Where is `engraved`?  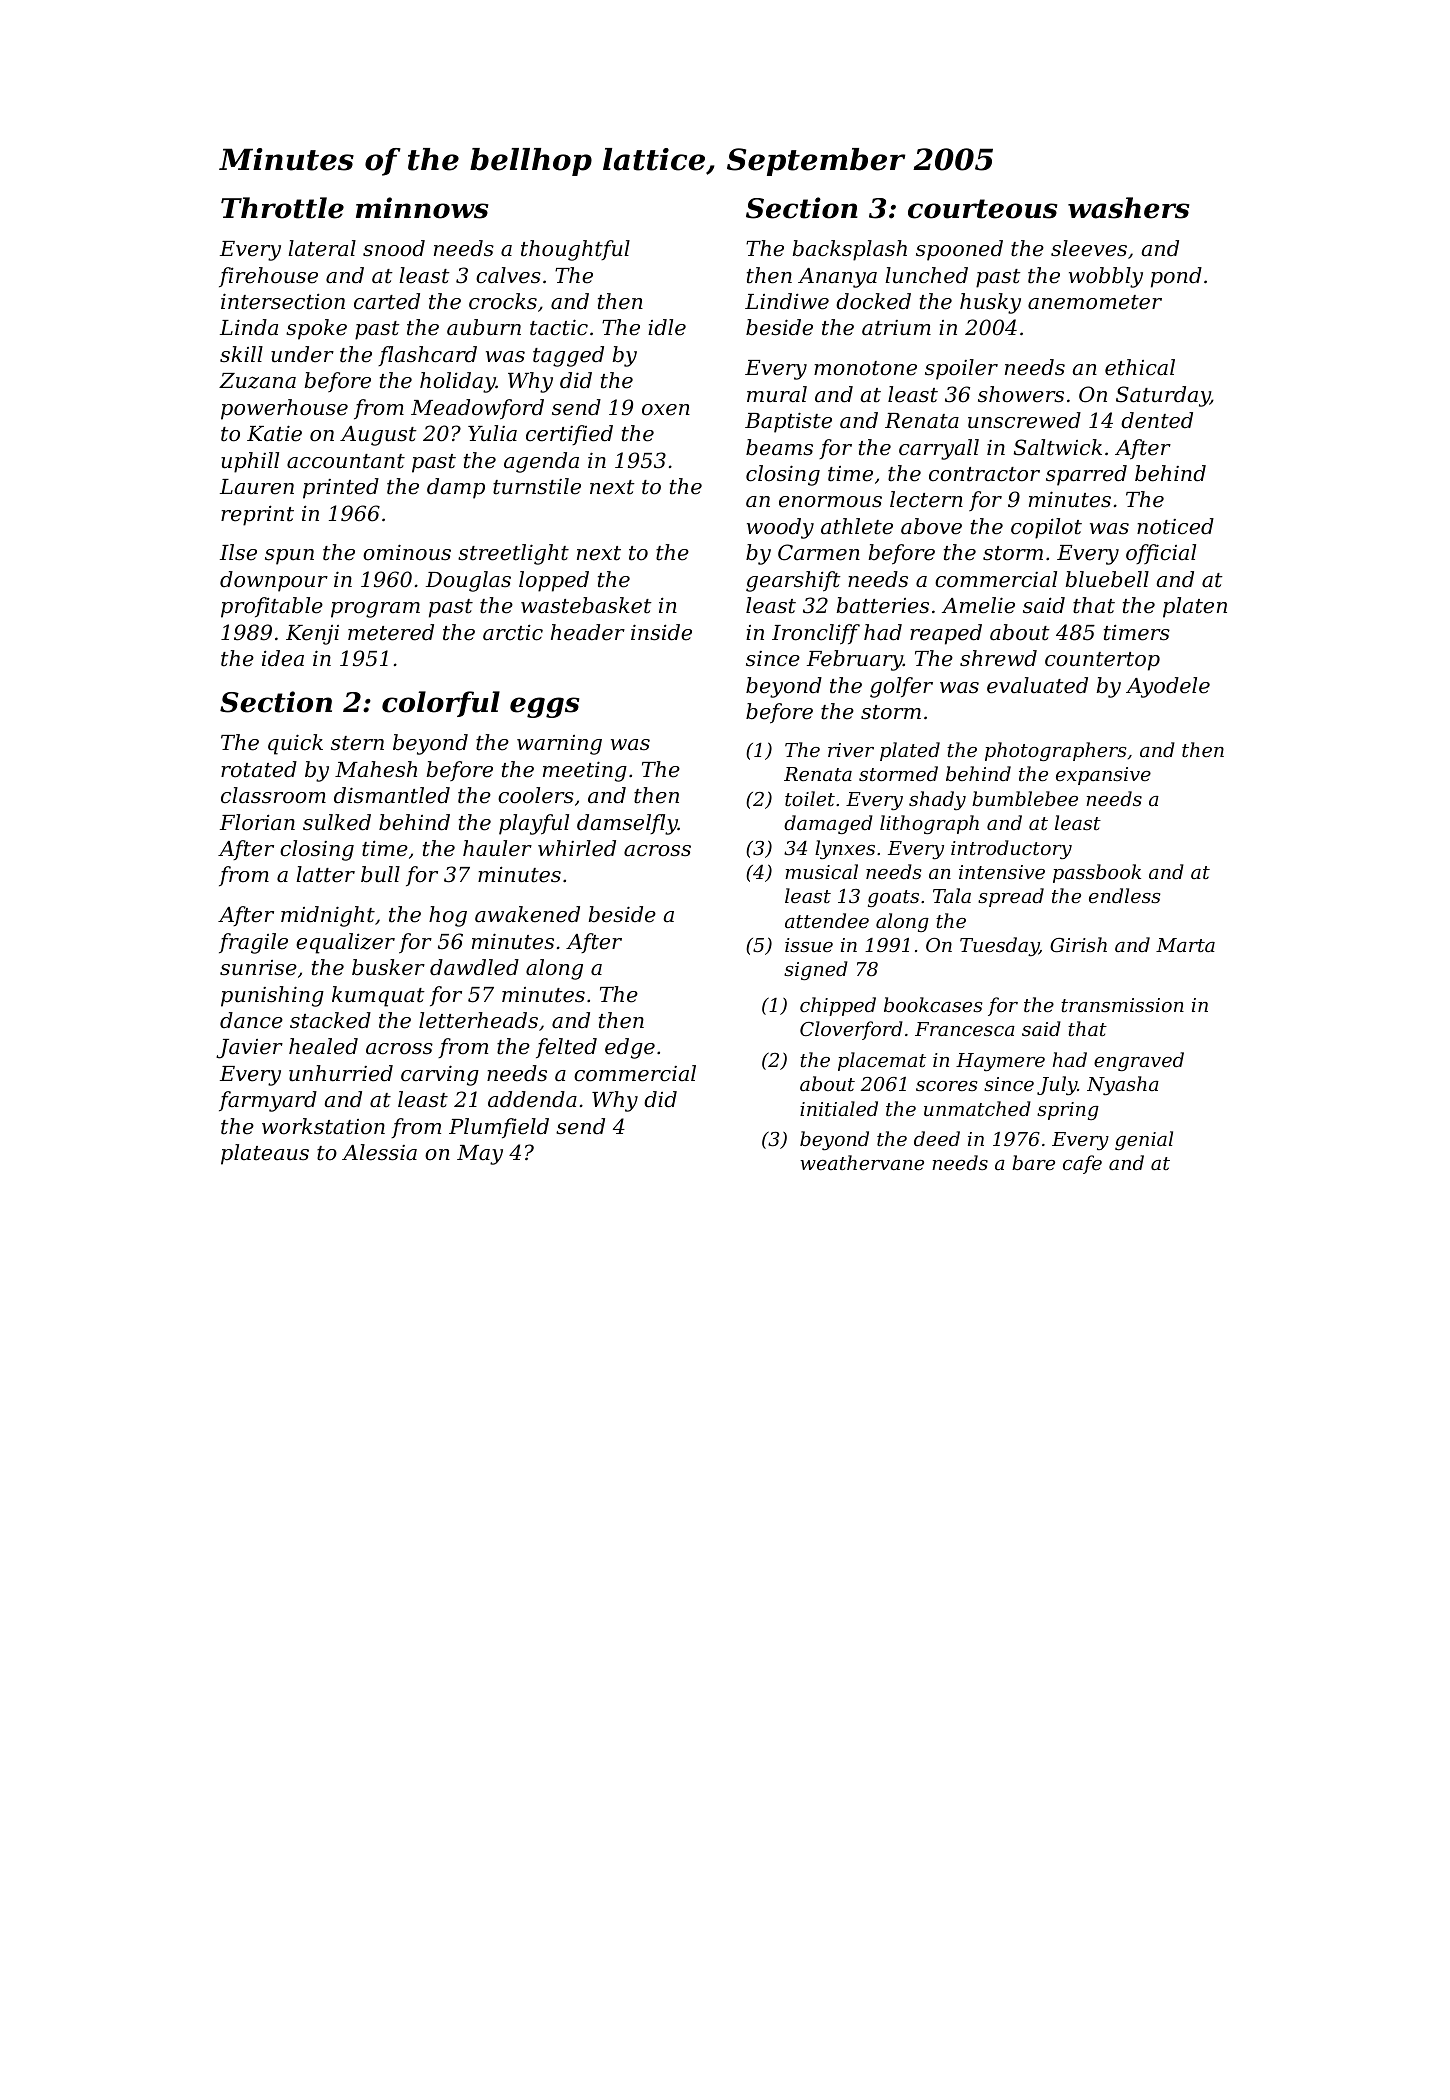 engraved is located at coordinates (1139, 1061).
